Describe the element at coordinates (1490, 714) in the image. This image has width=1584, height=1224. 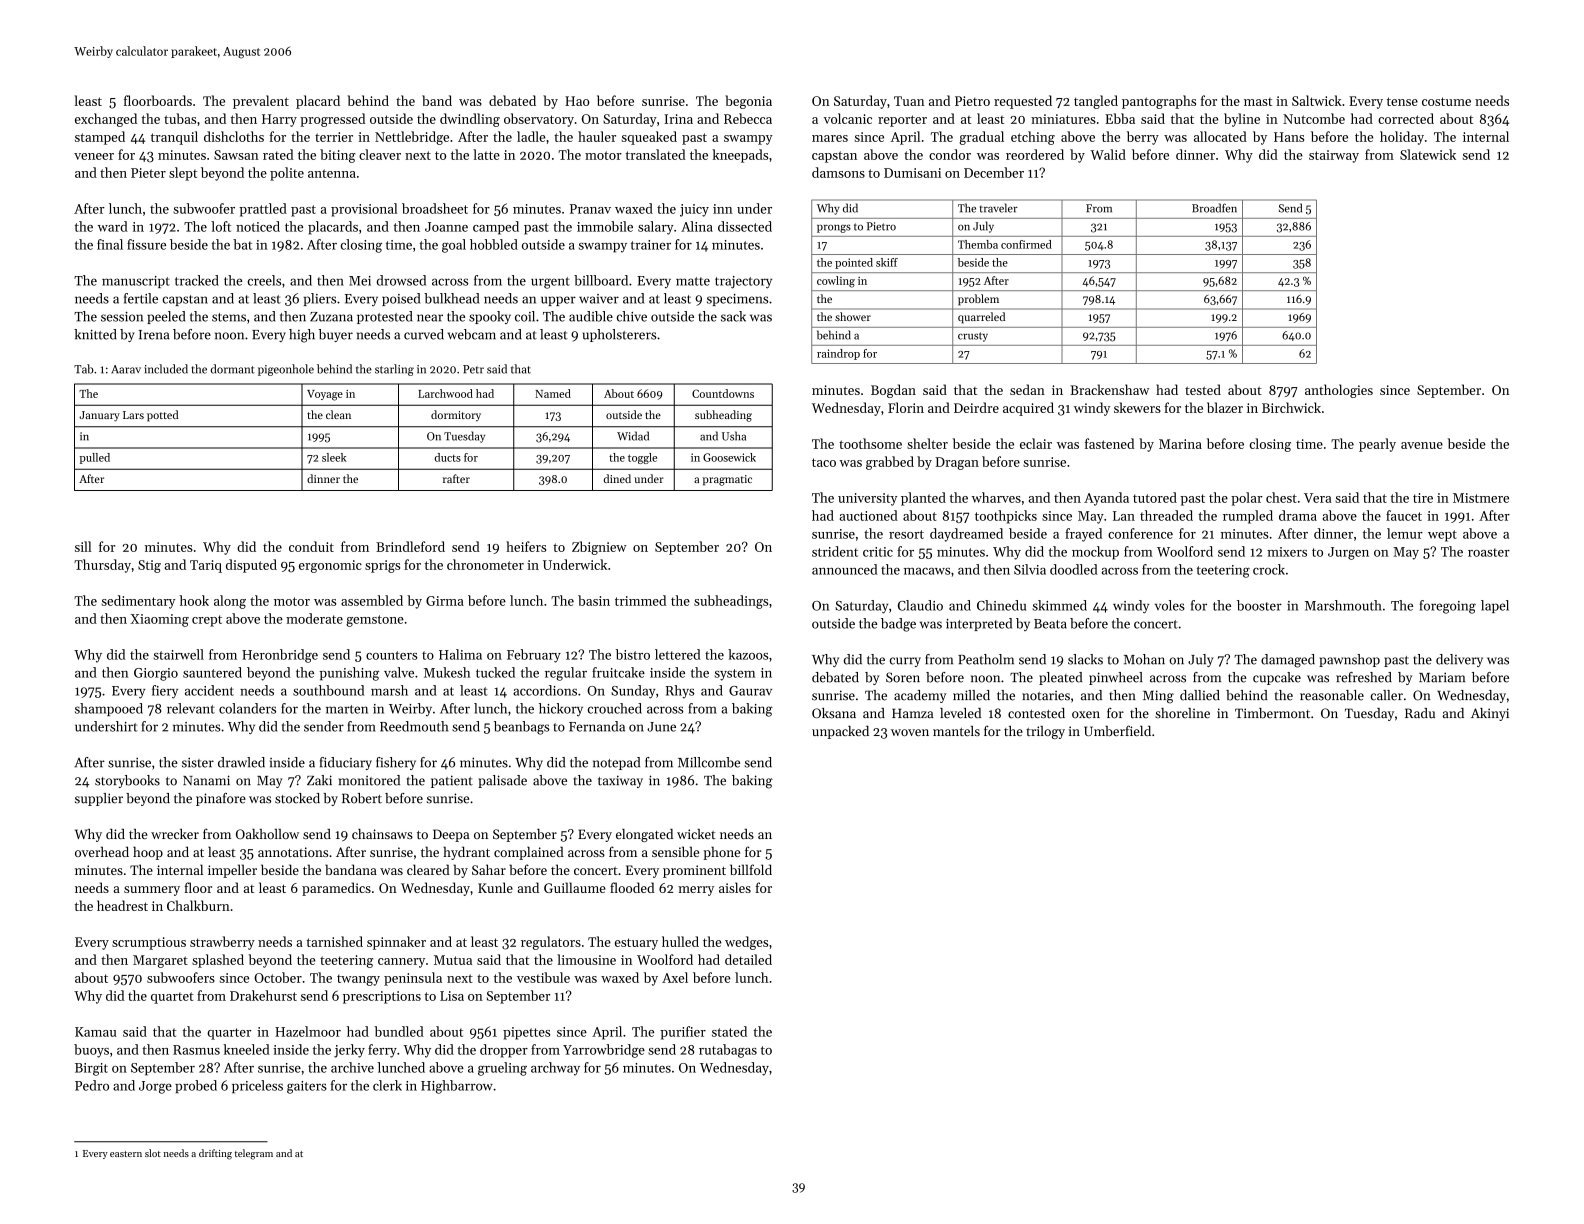
I see `Akinyi` at that location.
